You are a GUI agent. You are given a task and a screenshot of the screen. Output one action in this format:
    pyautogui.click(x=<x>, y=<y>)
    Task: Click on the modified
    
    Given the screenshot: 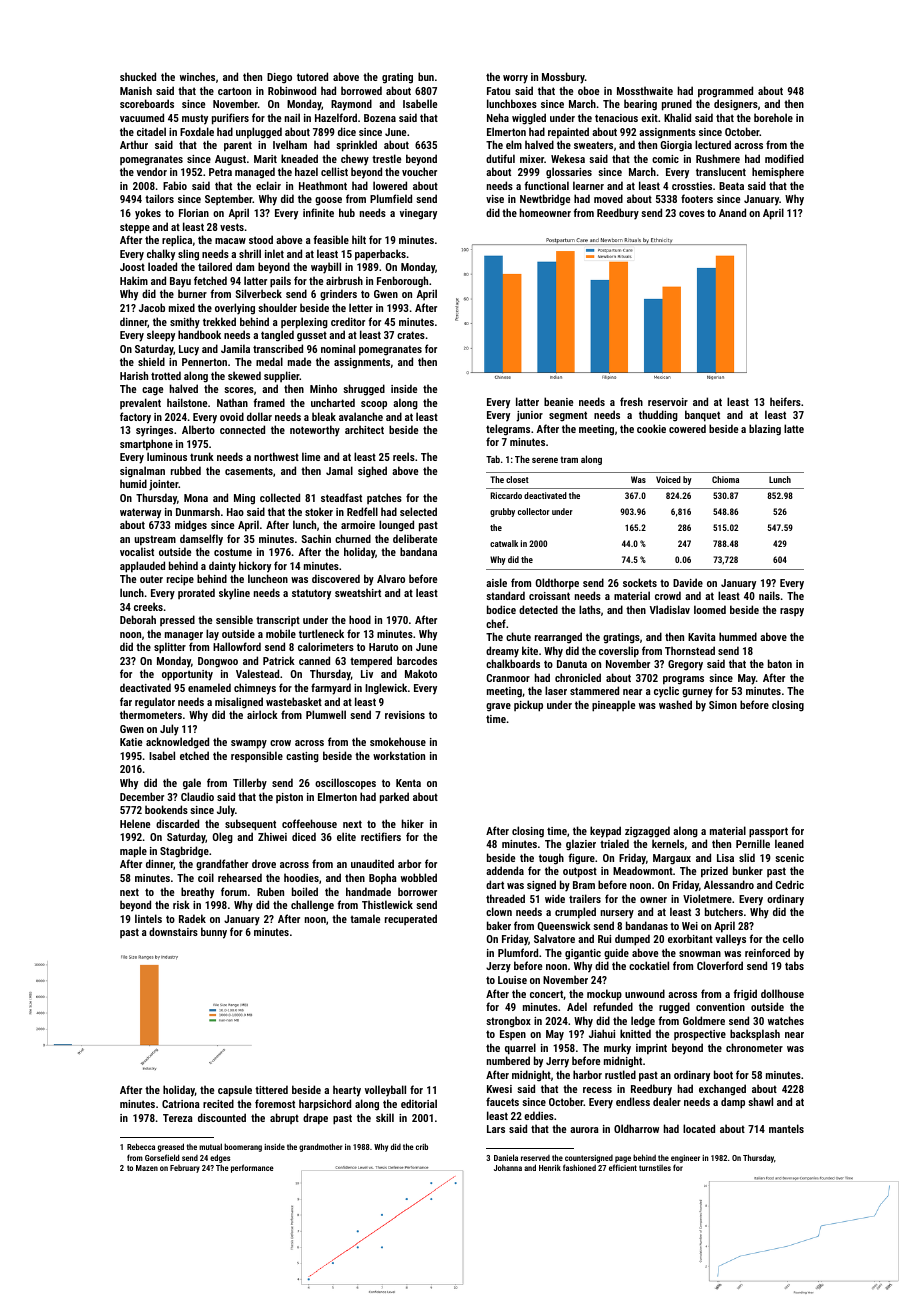 What is the action you would take?
    pyautogui.click(x=784, y=158)
